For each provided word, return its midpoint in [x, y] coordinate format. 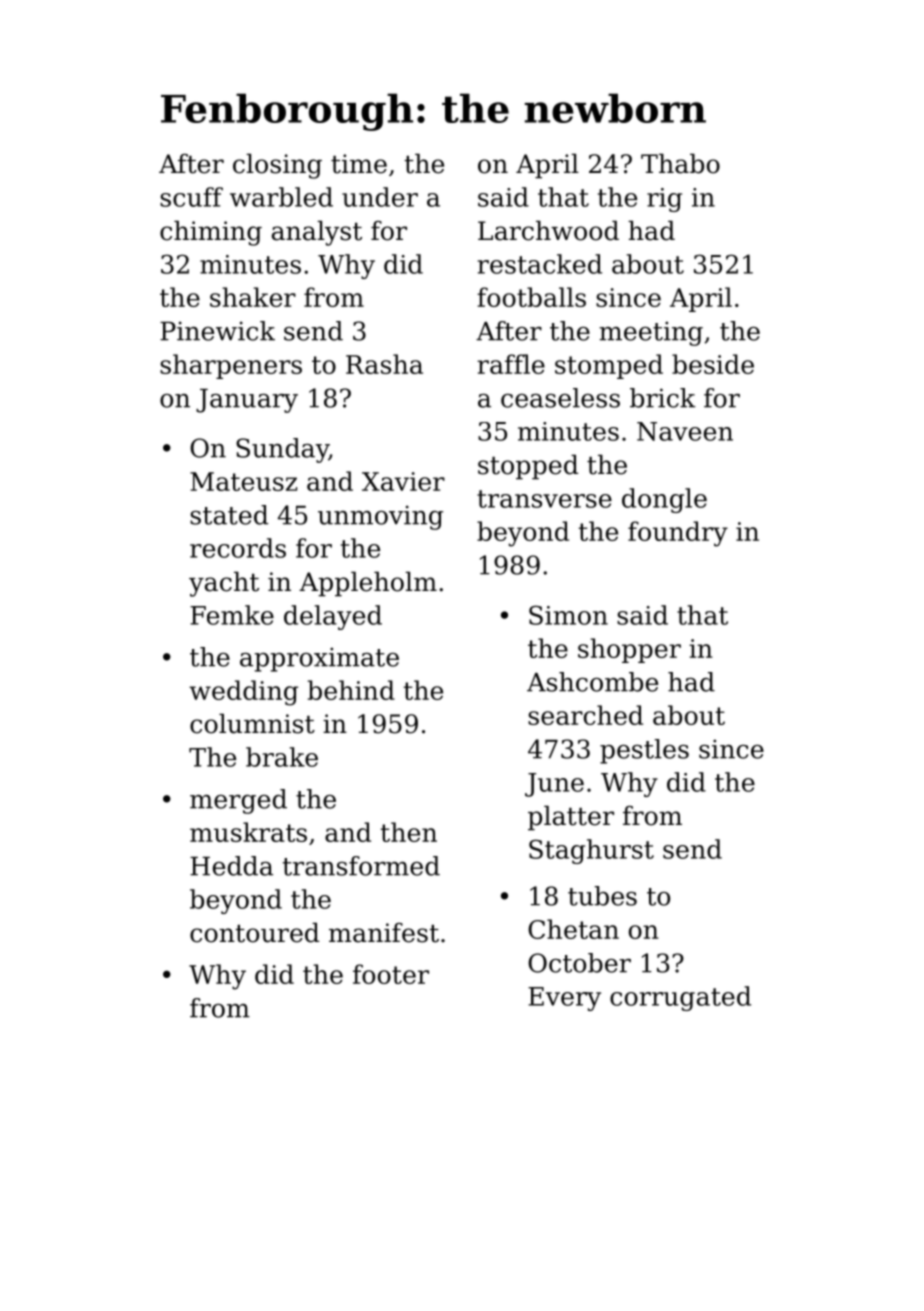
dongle [664, 500]
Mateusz [243, 481]
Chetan [573, 929]
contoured [254, 932]
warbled [281, 197]
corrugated [680, 998]
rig [664, 200]
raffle [511, 364]
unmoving [380, 517]
